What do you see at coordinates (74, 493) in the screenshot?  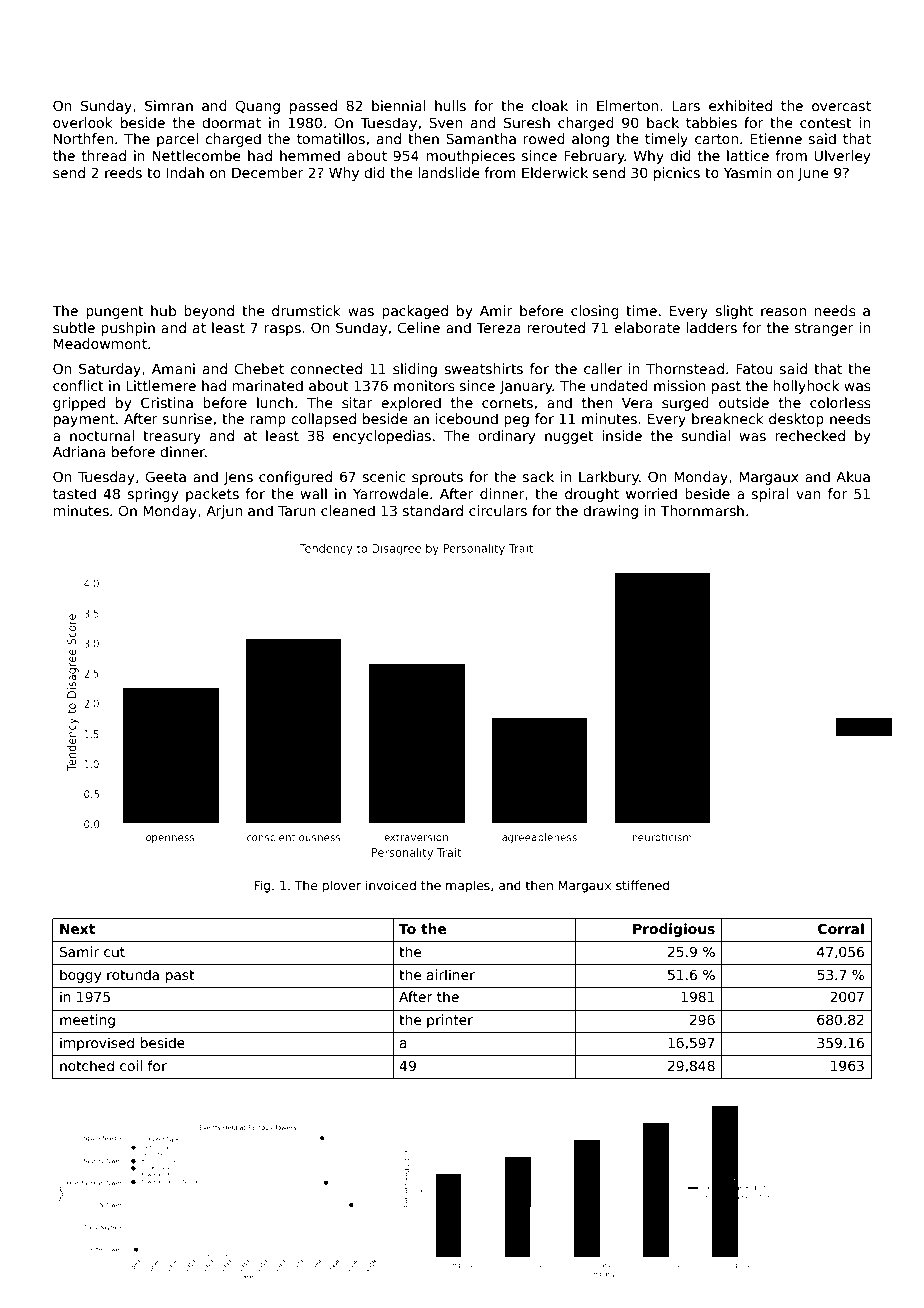 I see `tasted` at bounding box center [74, 493].
